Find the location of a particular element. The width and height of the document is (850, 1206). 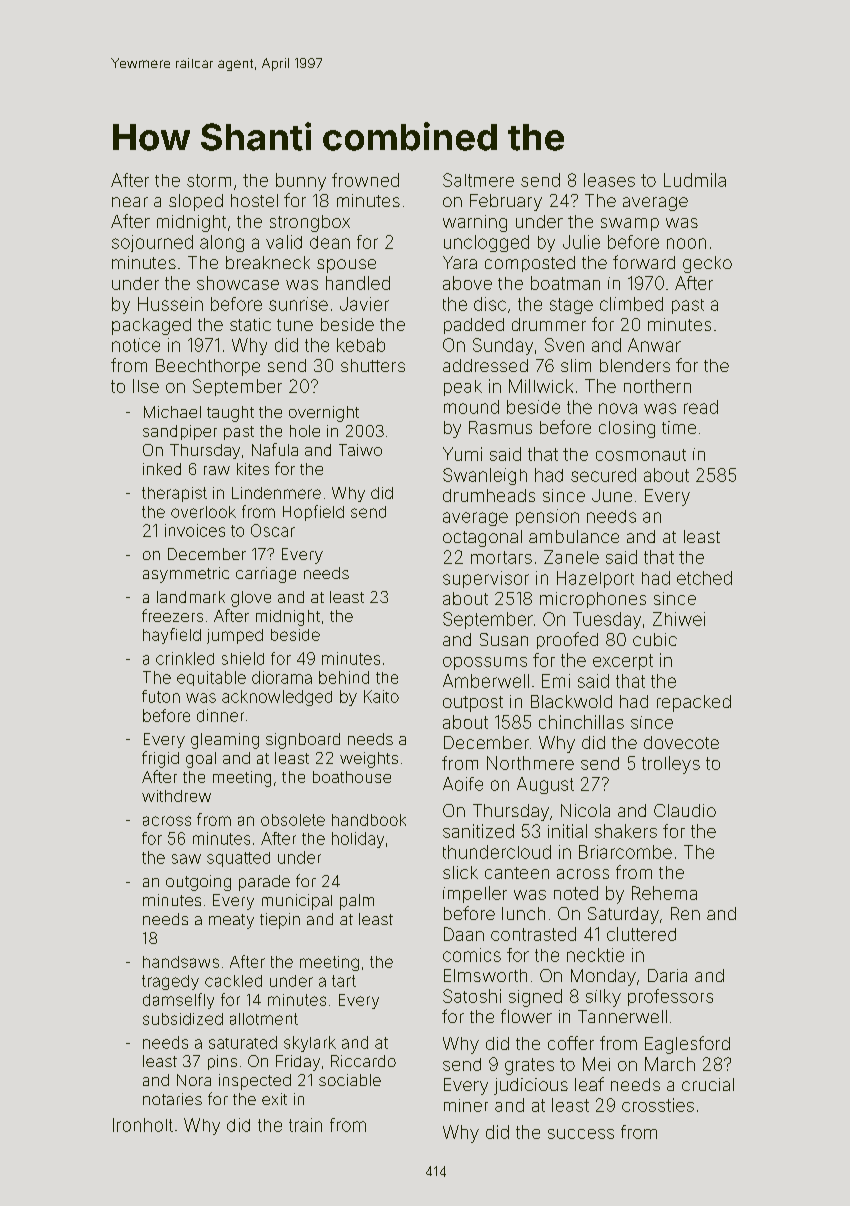

shutters is located at coordinates (373, 365).
